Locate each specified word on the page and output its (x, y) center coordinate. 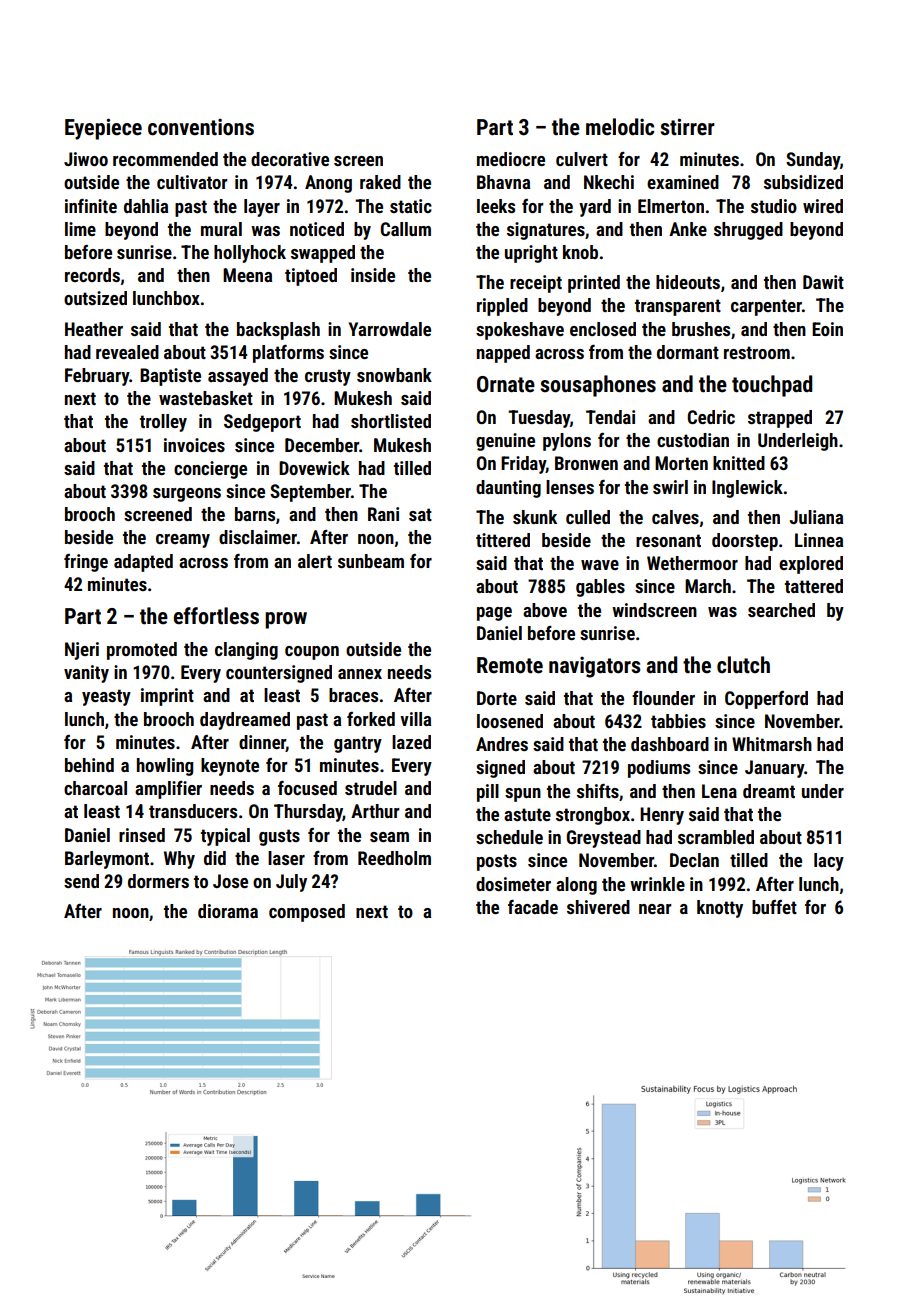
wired (823, 206)
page (494, 614)
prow (286, 620)
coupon (312, 653)
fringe (86, 563)
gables (600, 588)
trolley (163, 423)
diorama (228, 911)
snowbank (394, 375)
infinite (91, 206)
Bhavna (503, 182)
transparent (678, 307)
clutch (743, 665)
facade (533, 907)
